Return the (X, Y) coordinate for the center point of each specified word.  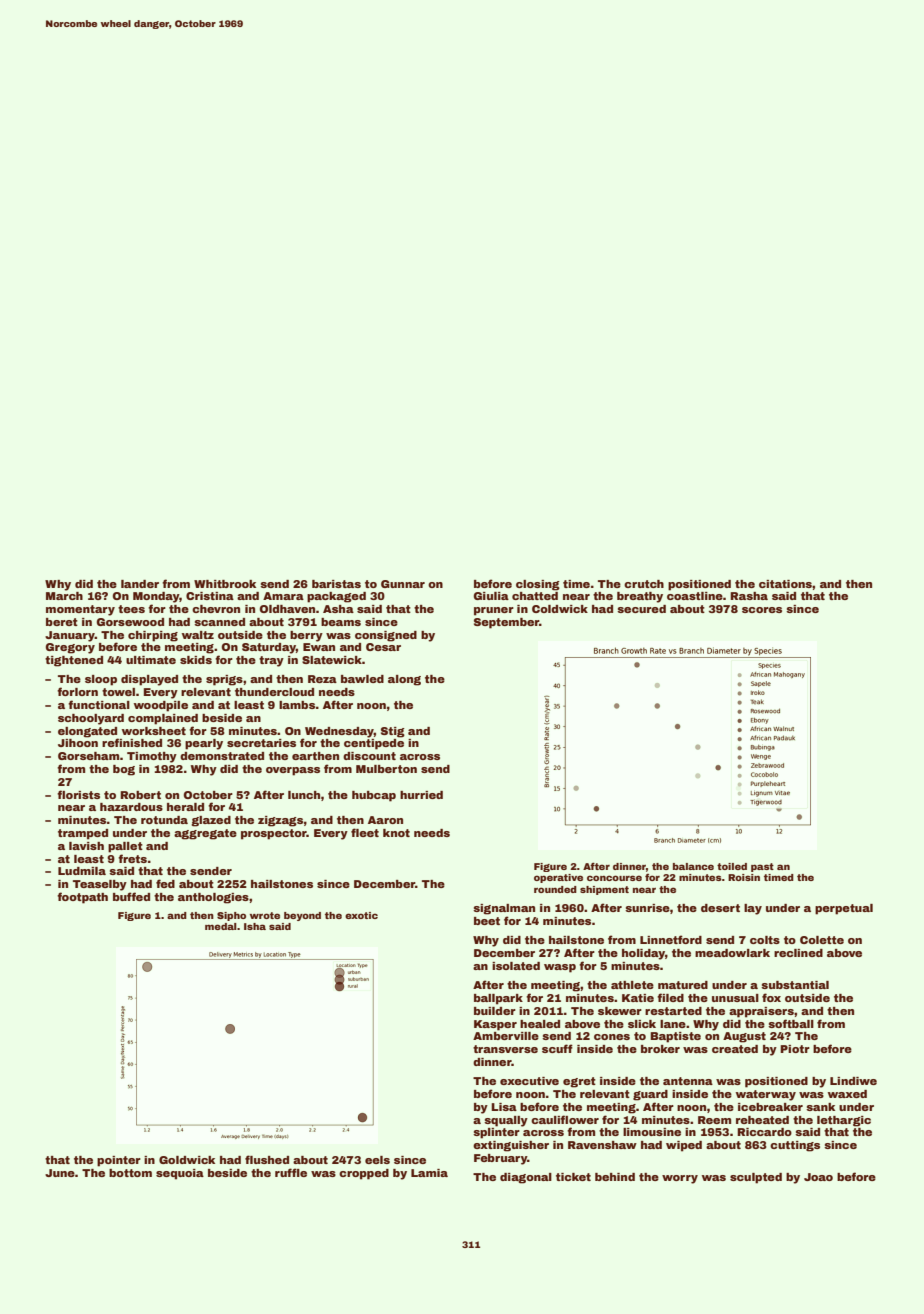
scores (762, 610)
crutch (644, 584)
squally (506, 1121)
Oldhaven (287, 609)
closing (538, 585)
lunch (304, 795)
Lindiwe (853, 1081)
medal (221, 926)
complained (163, 719)
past (762, 867)
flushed (267, 1159)
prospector (274, 834)
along (404, 680)
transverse (505, 1049)
